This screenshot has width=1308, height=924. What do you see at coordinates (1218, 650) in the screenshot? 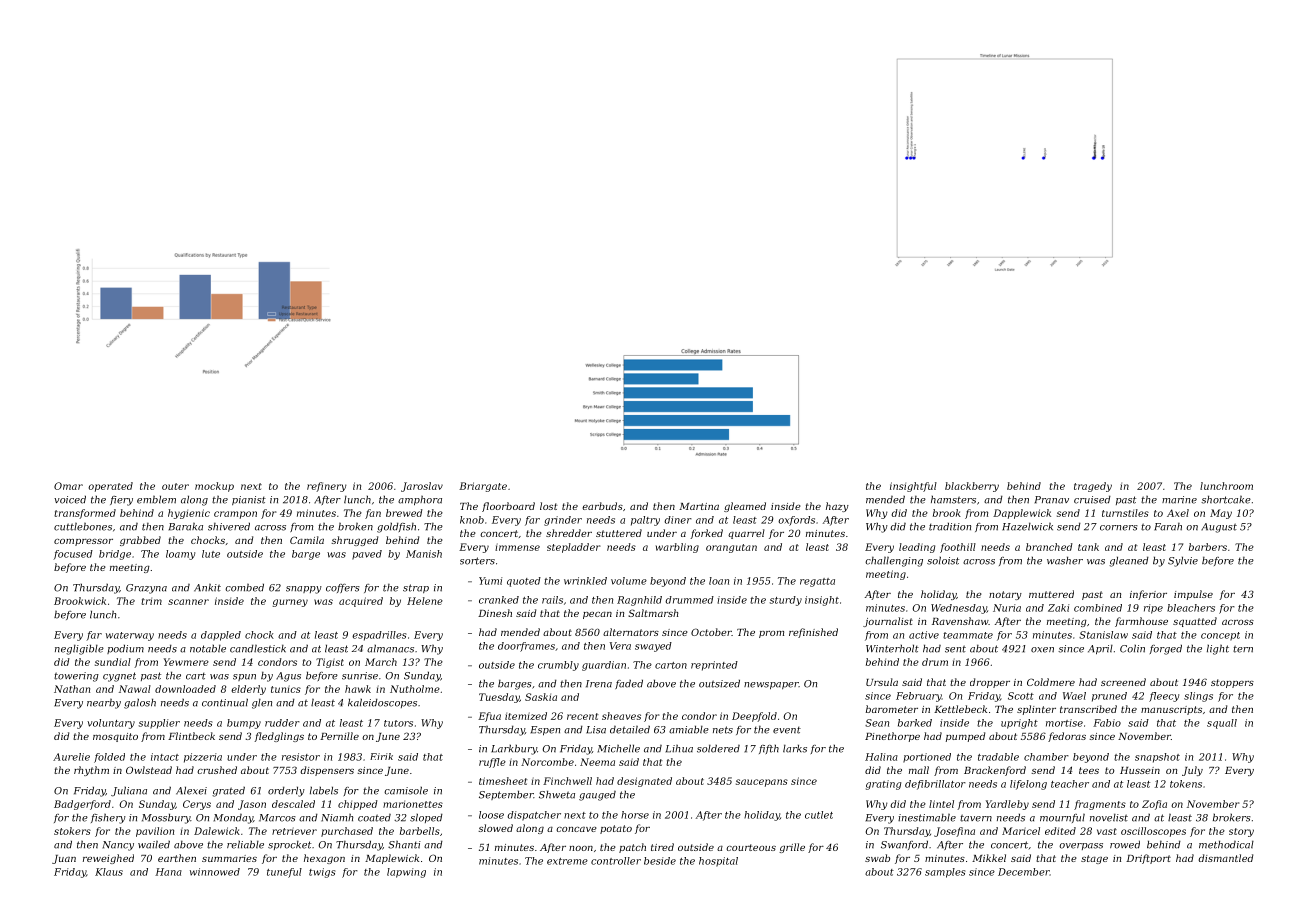
I see `light` at bounding box center [1218, 650].
